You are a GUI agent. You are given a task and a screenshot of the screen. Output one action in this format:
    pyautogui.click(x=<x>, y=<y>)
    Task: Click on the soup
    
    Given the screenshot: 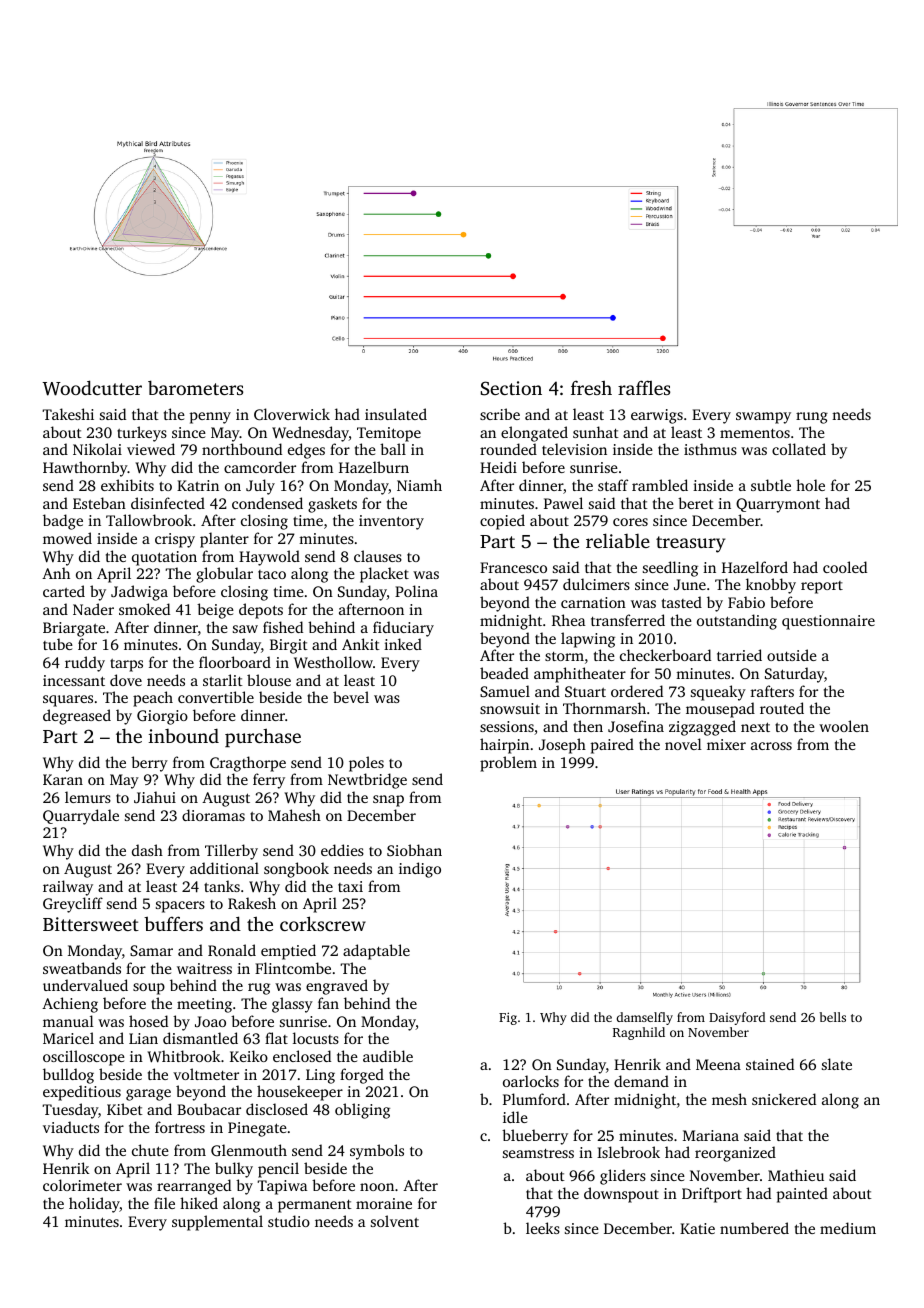 What is the action you would take?
    pyautogui.click(x=149, y=989)
